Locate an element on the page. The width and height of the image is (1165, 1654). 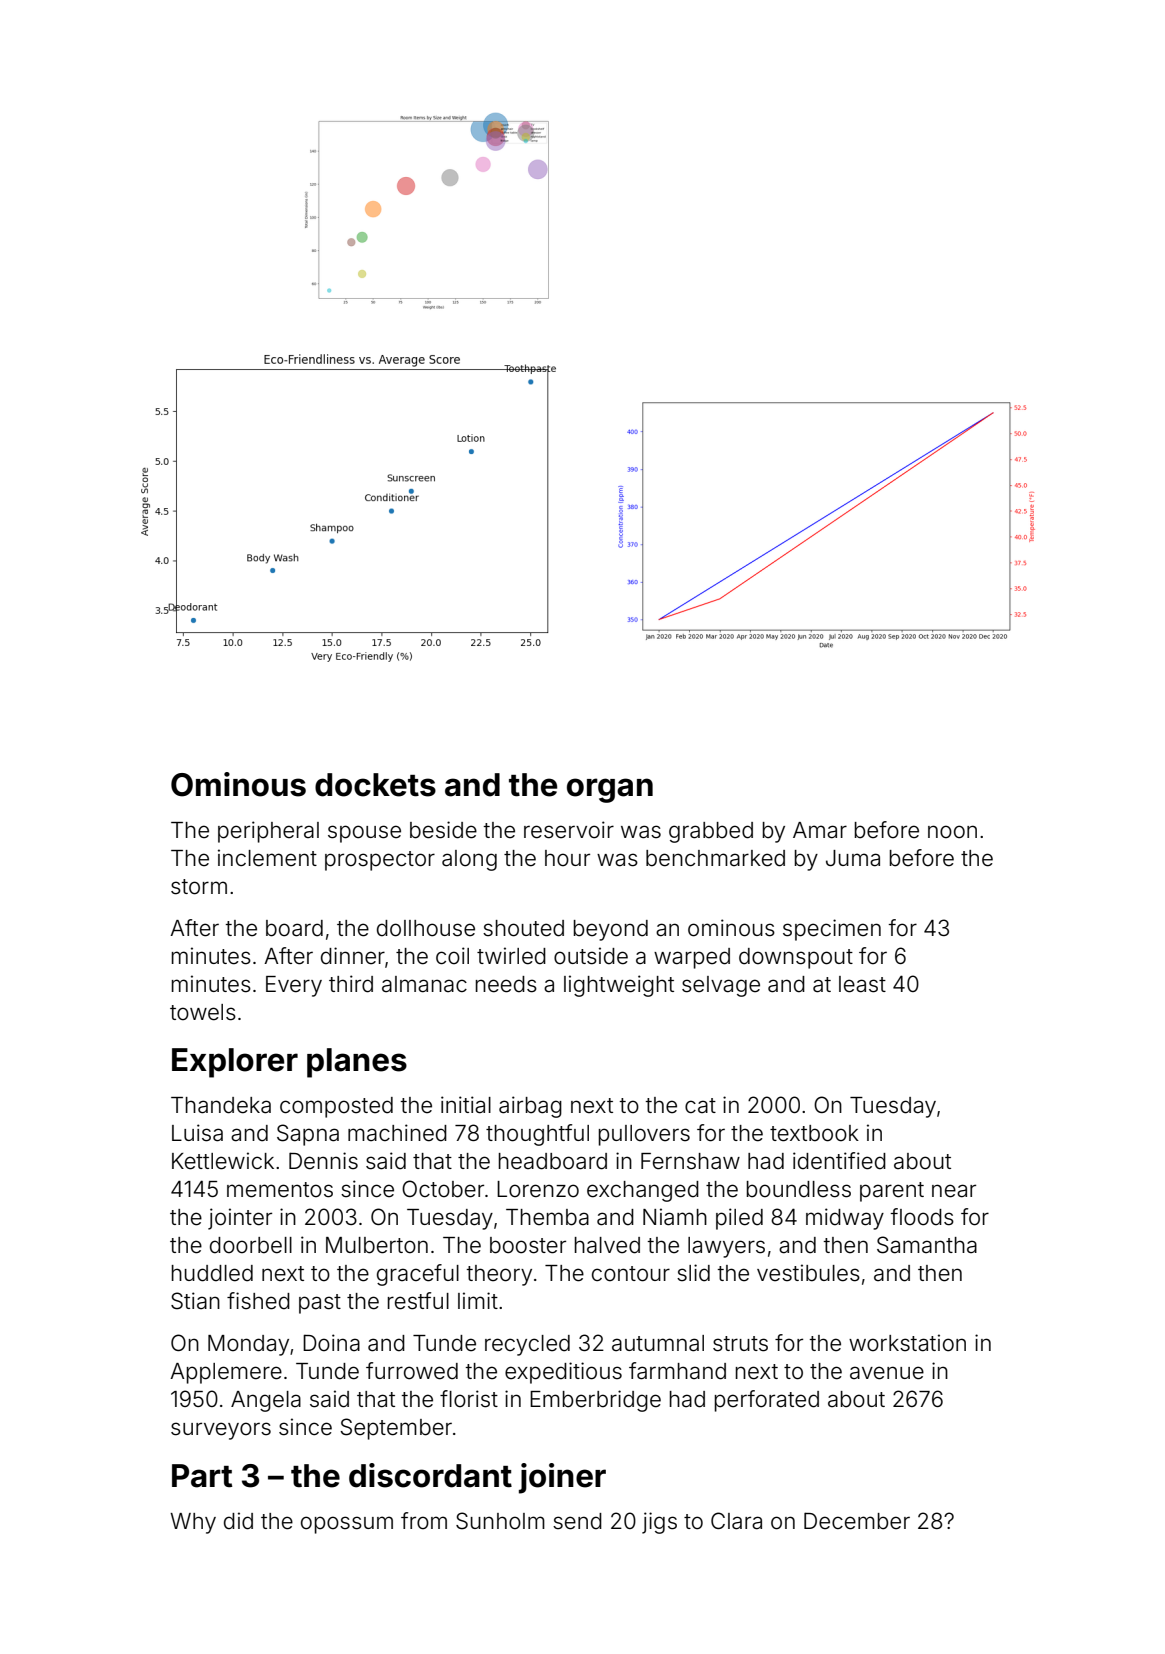
florist is located at coordinates (469, 1399).
